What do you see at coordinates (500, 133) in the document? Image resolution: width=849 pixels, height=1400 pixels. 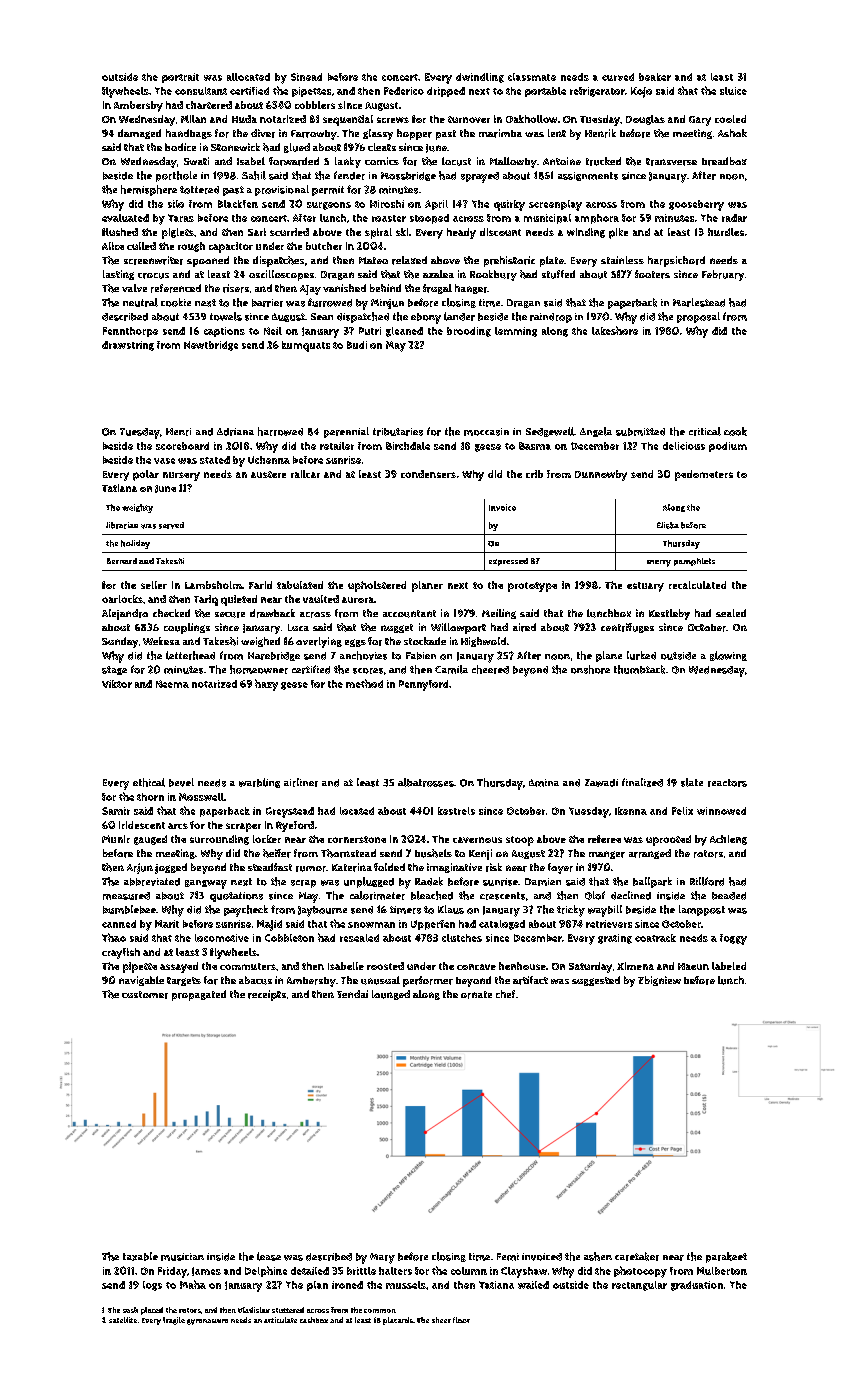 I see `marimba` at bounding box center [500, 133].
